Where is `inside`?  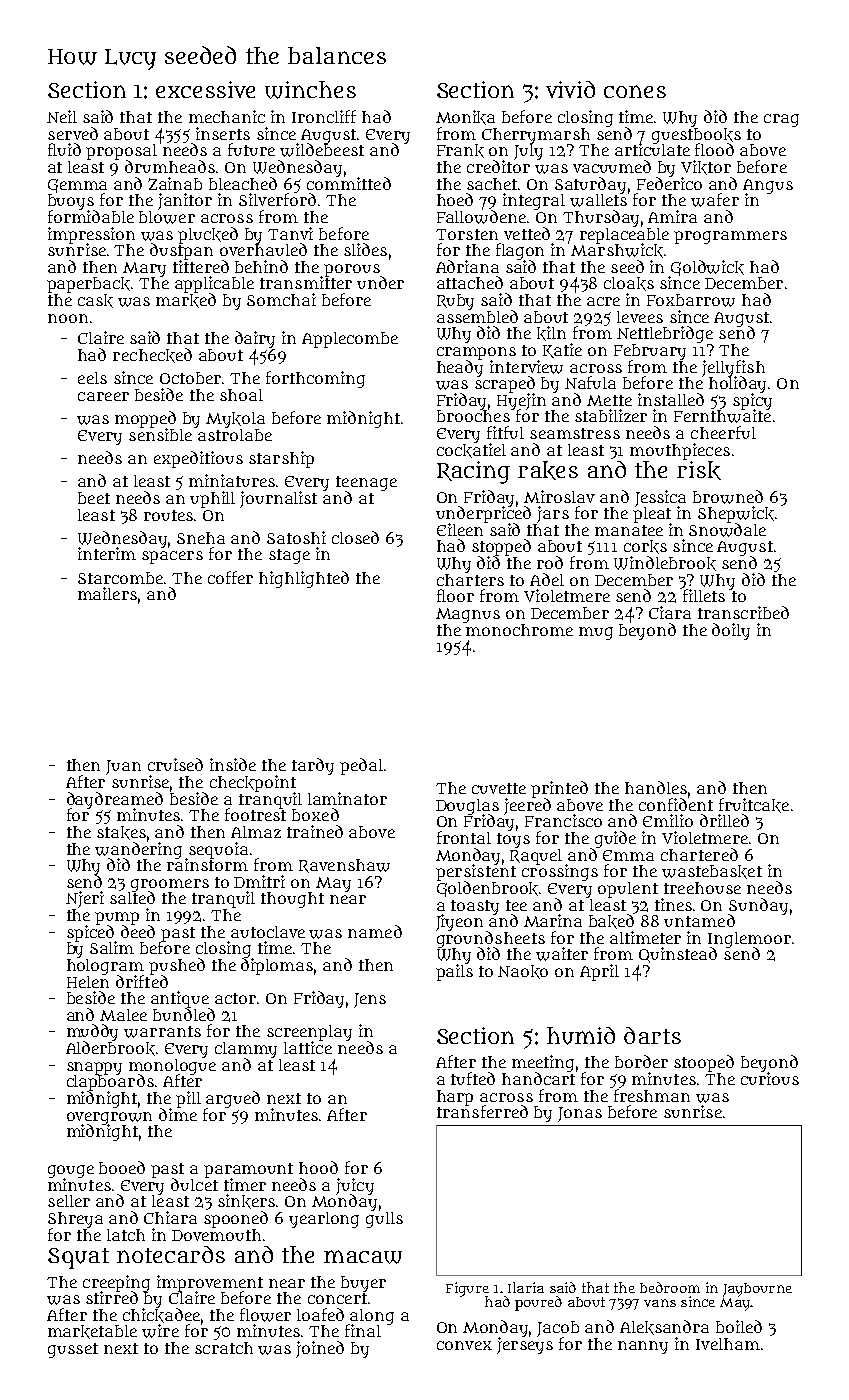
inside is located at coordinates (233, 764).
